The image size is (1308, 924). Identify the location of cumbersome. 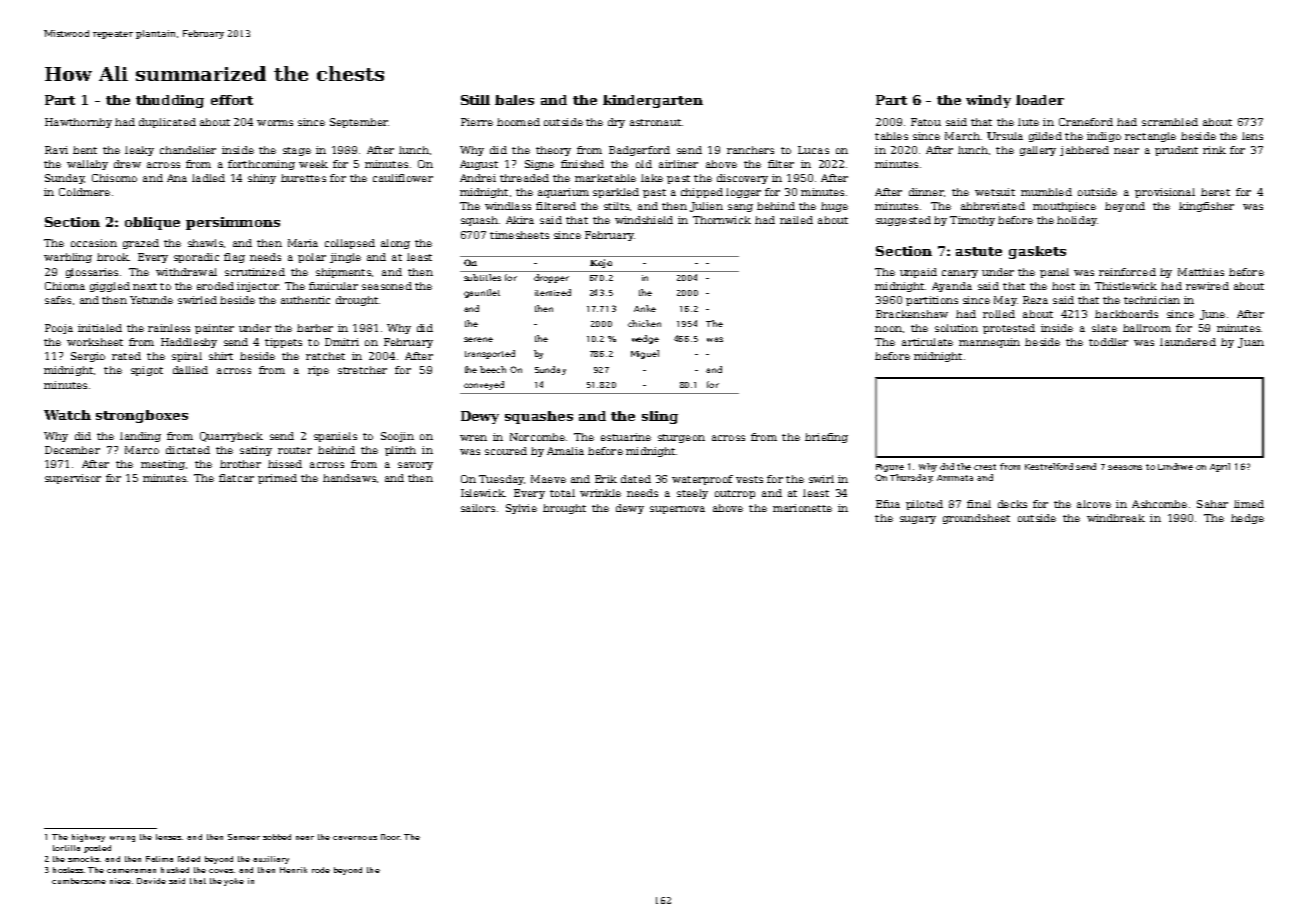
(79, 881).
